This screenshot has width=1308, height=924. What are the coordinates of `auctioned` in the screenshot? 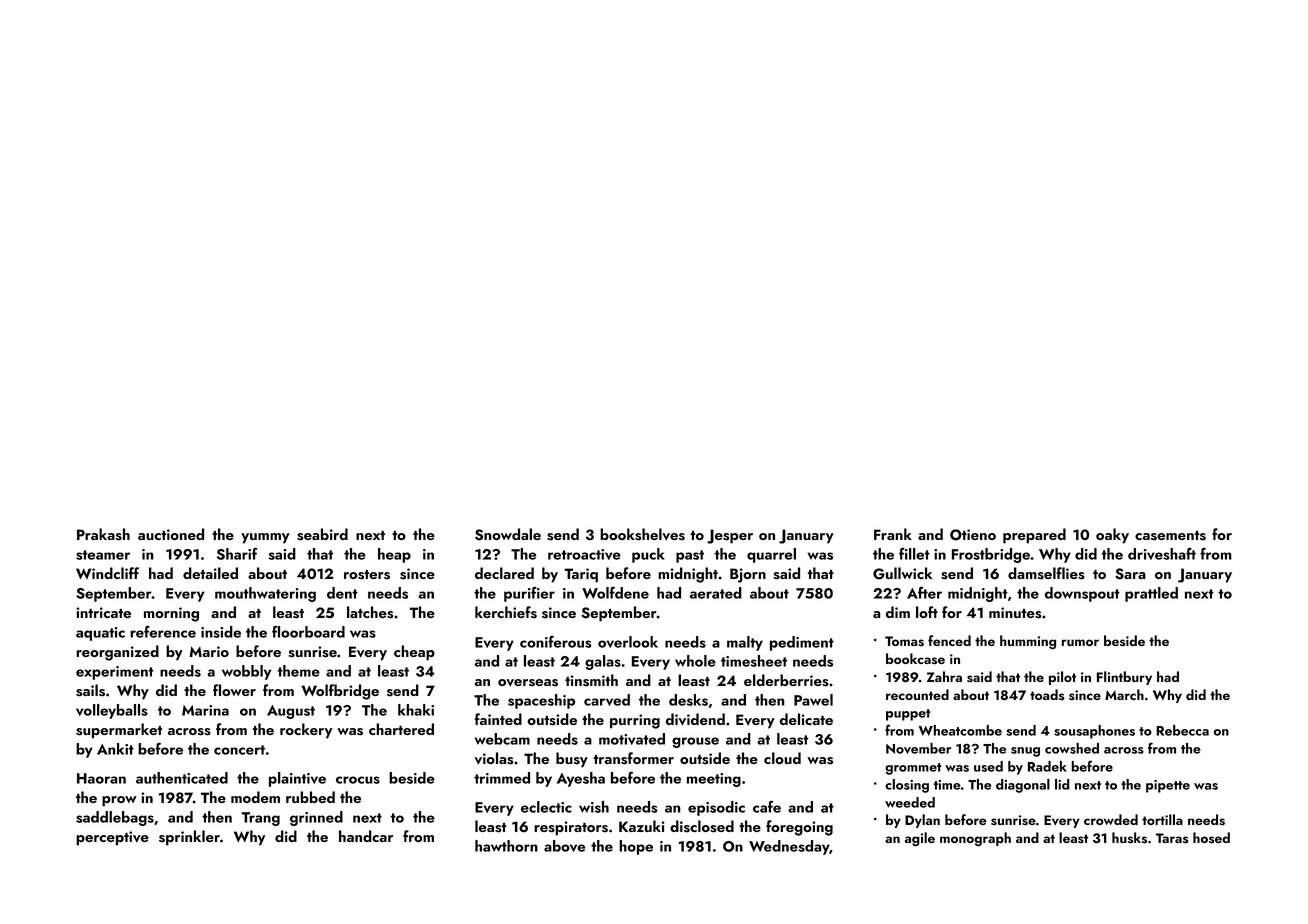 It's located at (171, 534).
